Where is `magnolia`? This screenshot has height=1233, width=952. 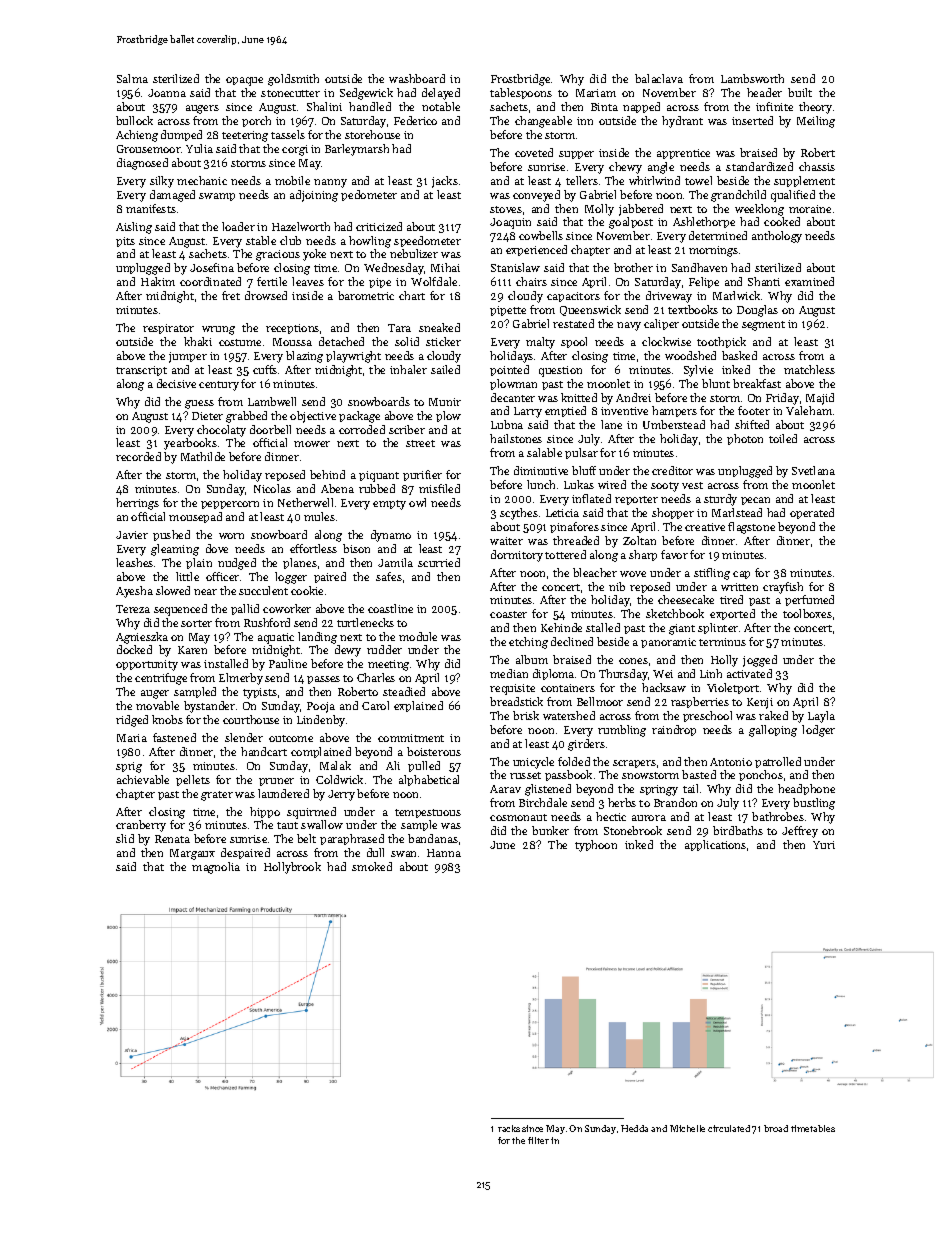
magnolia is located at coordinates (216, 868).
